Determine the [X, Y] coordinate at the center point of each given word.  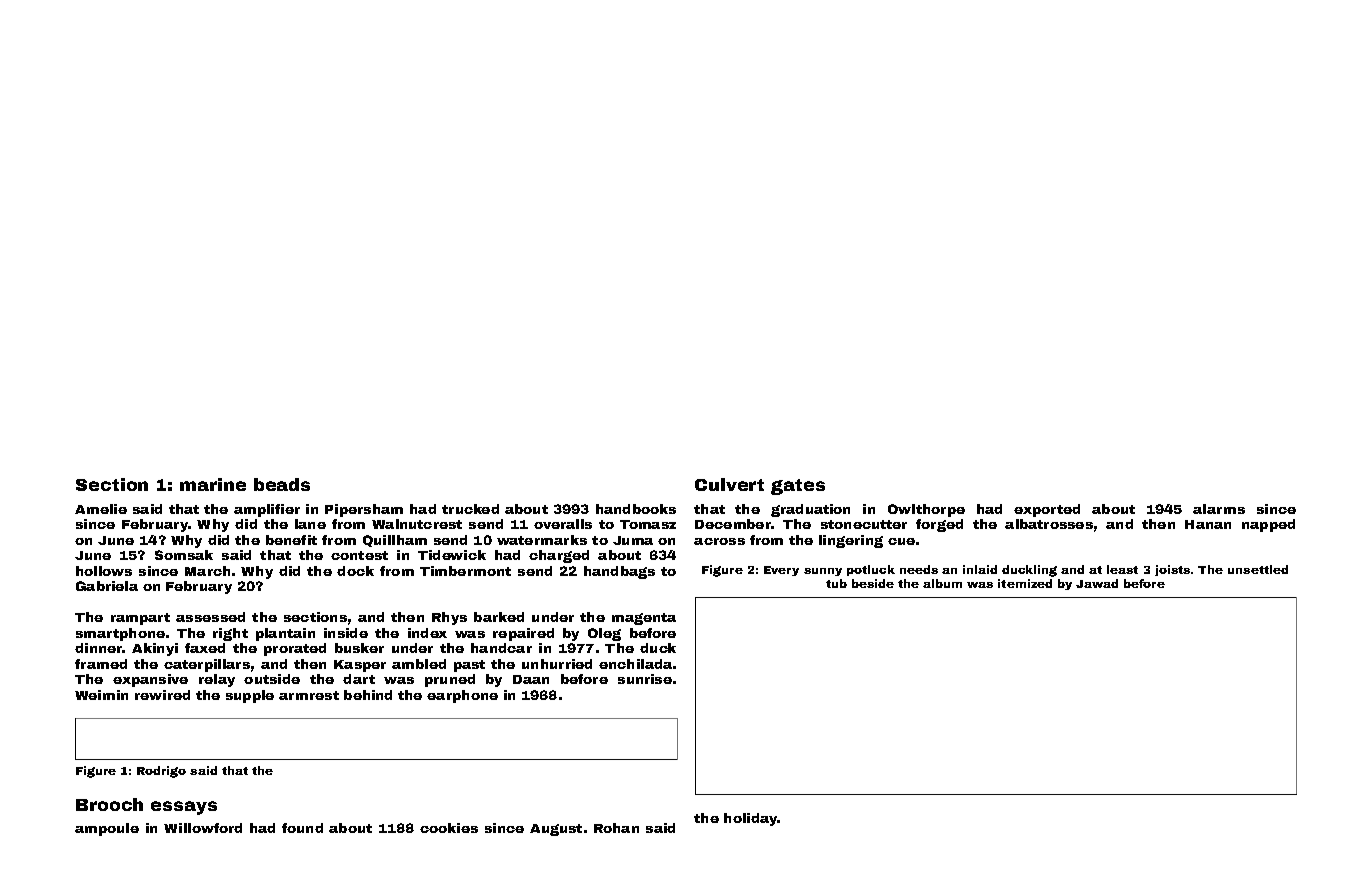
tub [836, 583]
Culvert [729, 484]
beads [282, 484]
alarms [1219, 509]
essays [184, 808]
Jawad [1097, 583]
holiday [751, 819]
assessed [210, 617]
